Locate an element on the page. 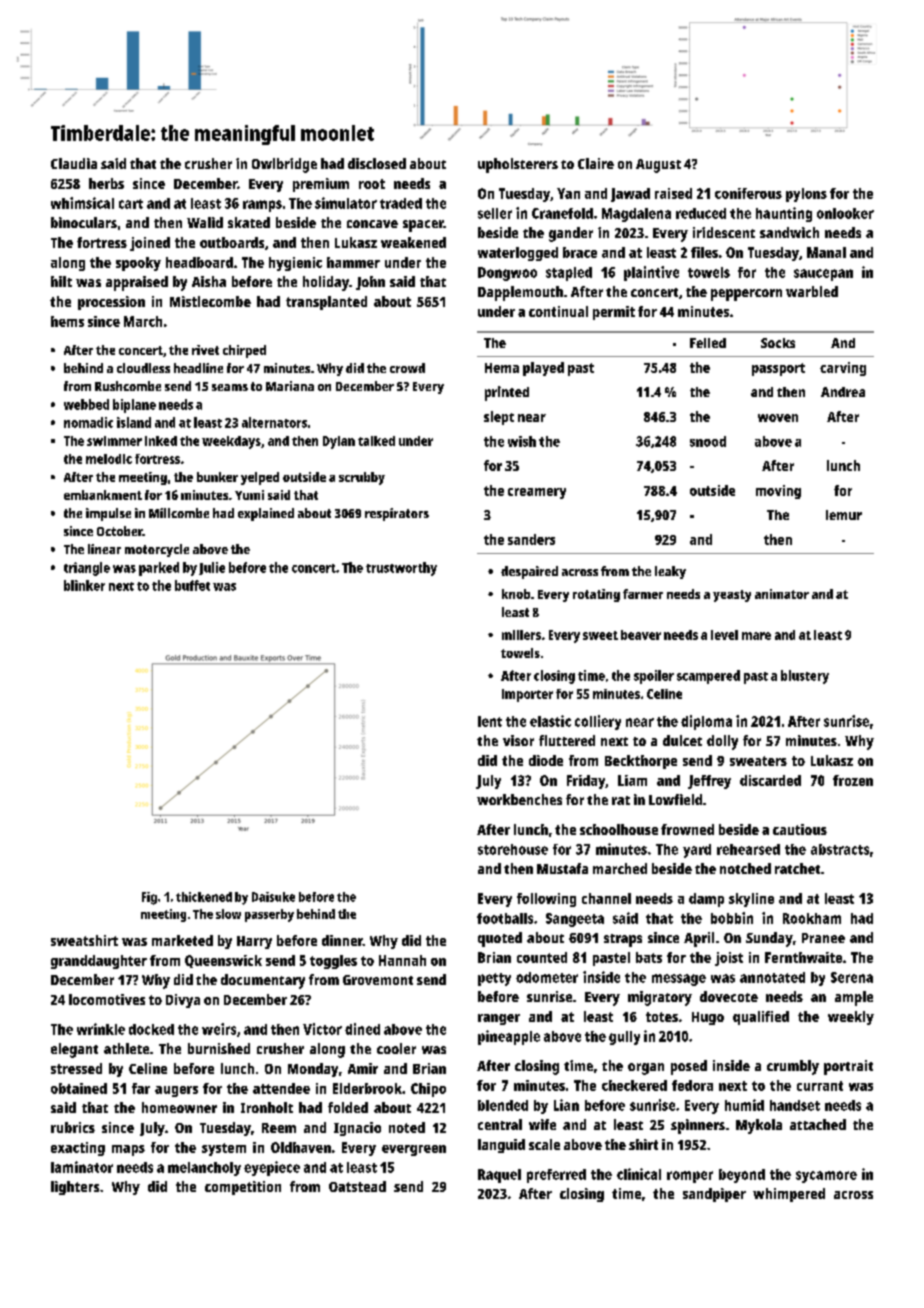 The height and width of the page is (1308, 924). pylons is located at coordinates (806, 195).
